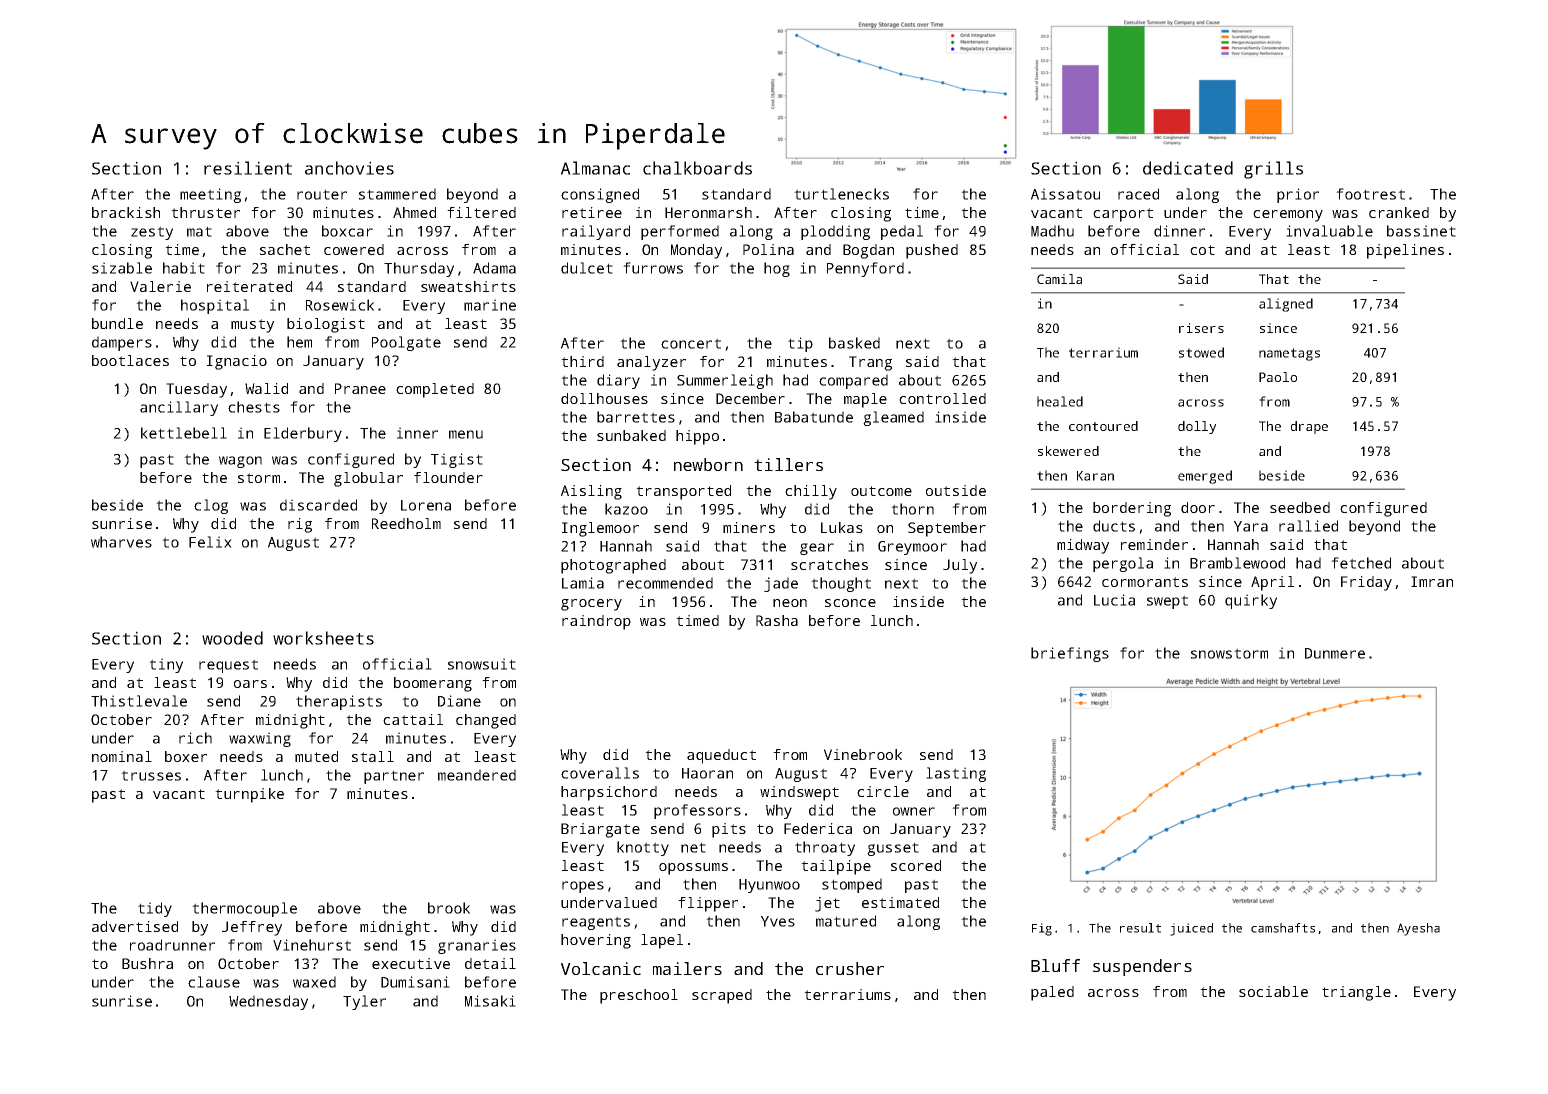 The image size is (1548, 1094). I want to click on harpsichord, so click(609, 793).
